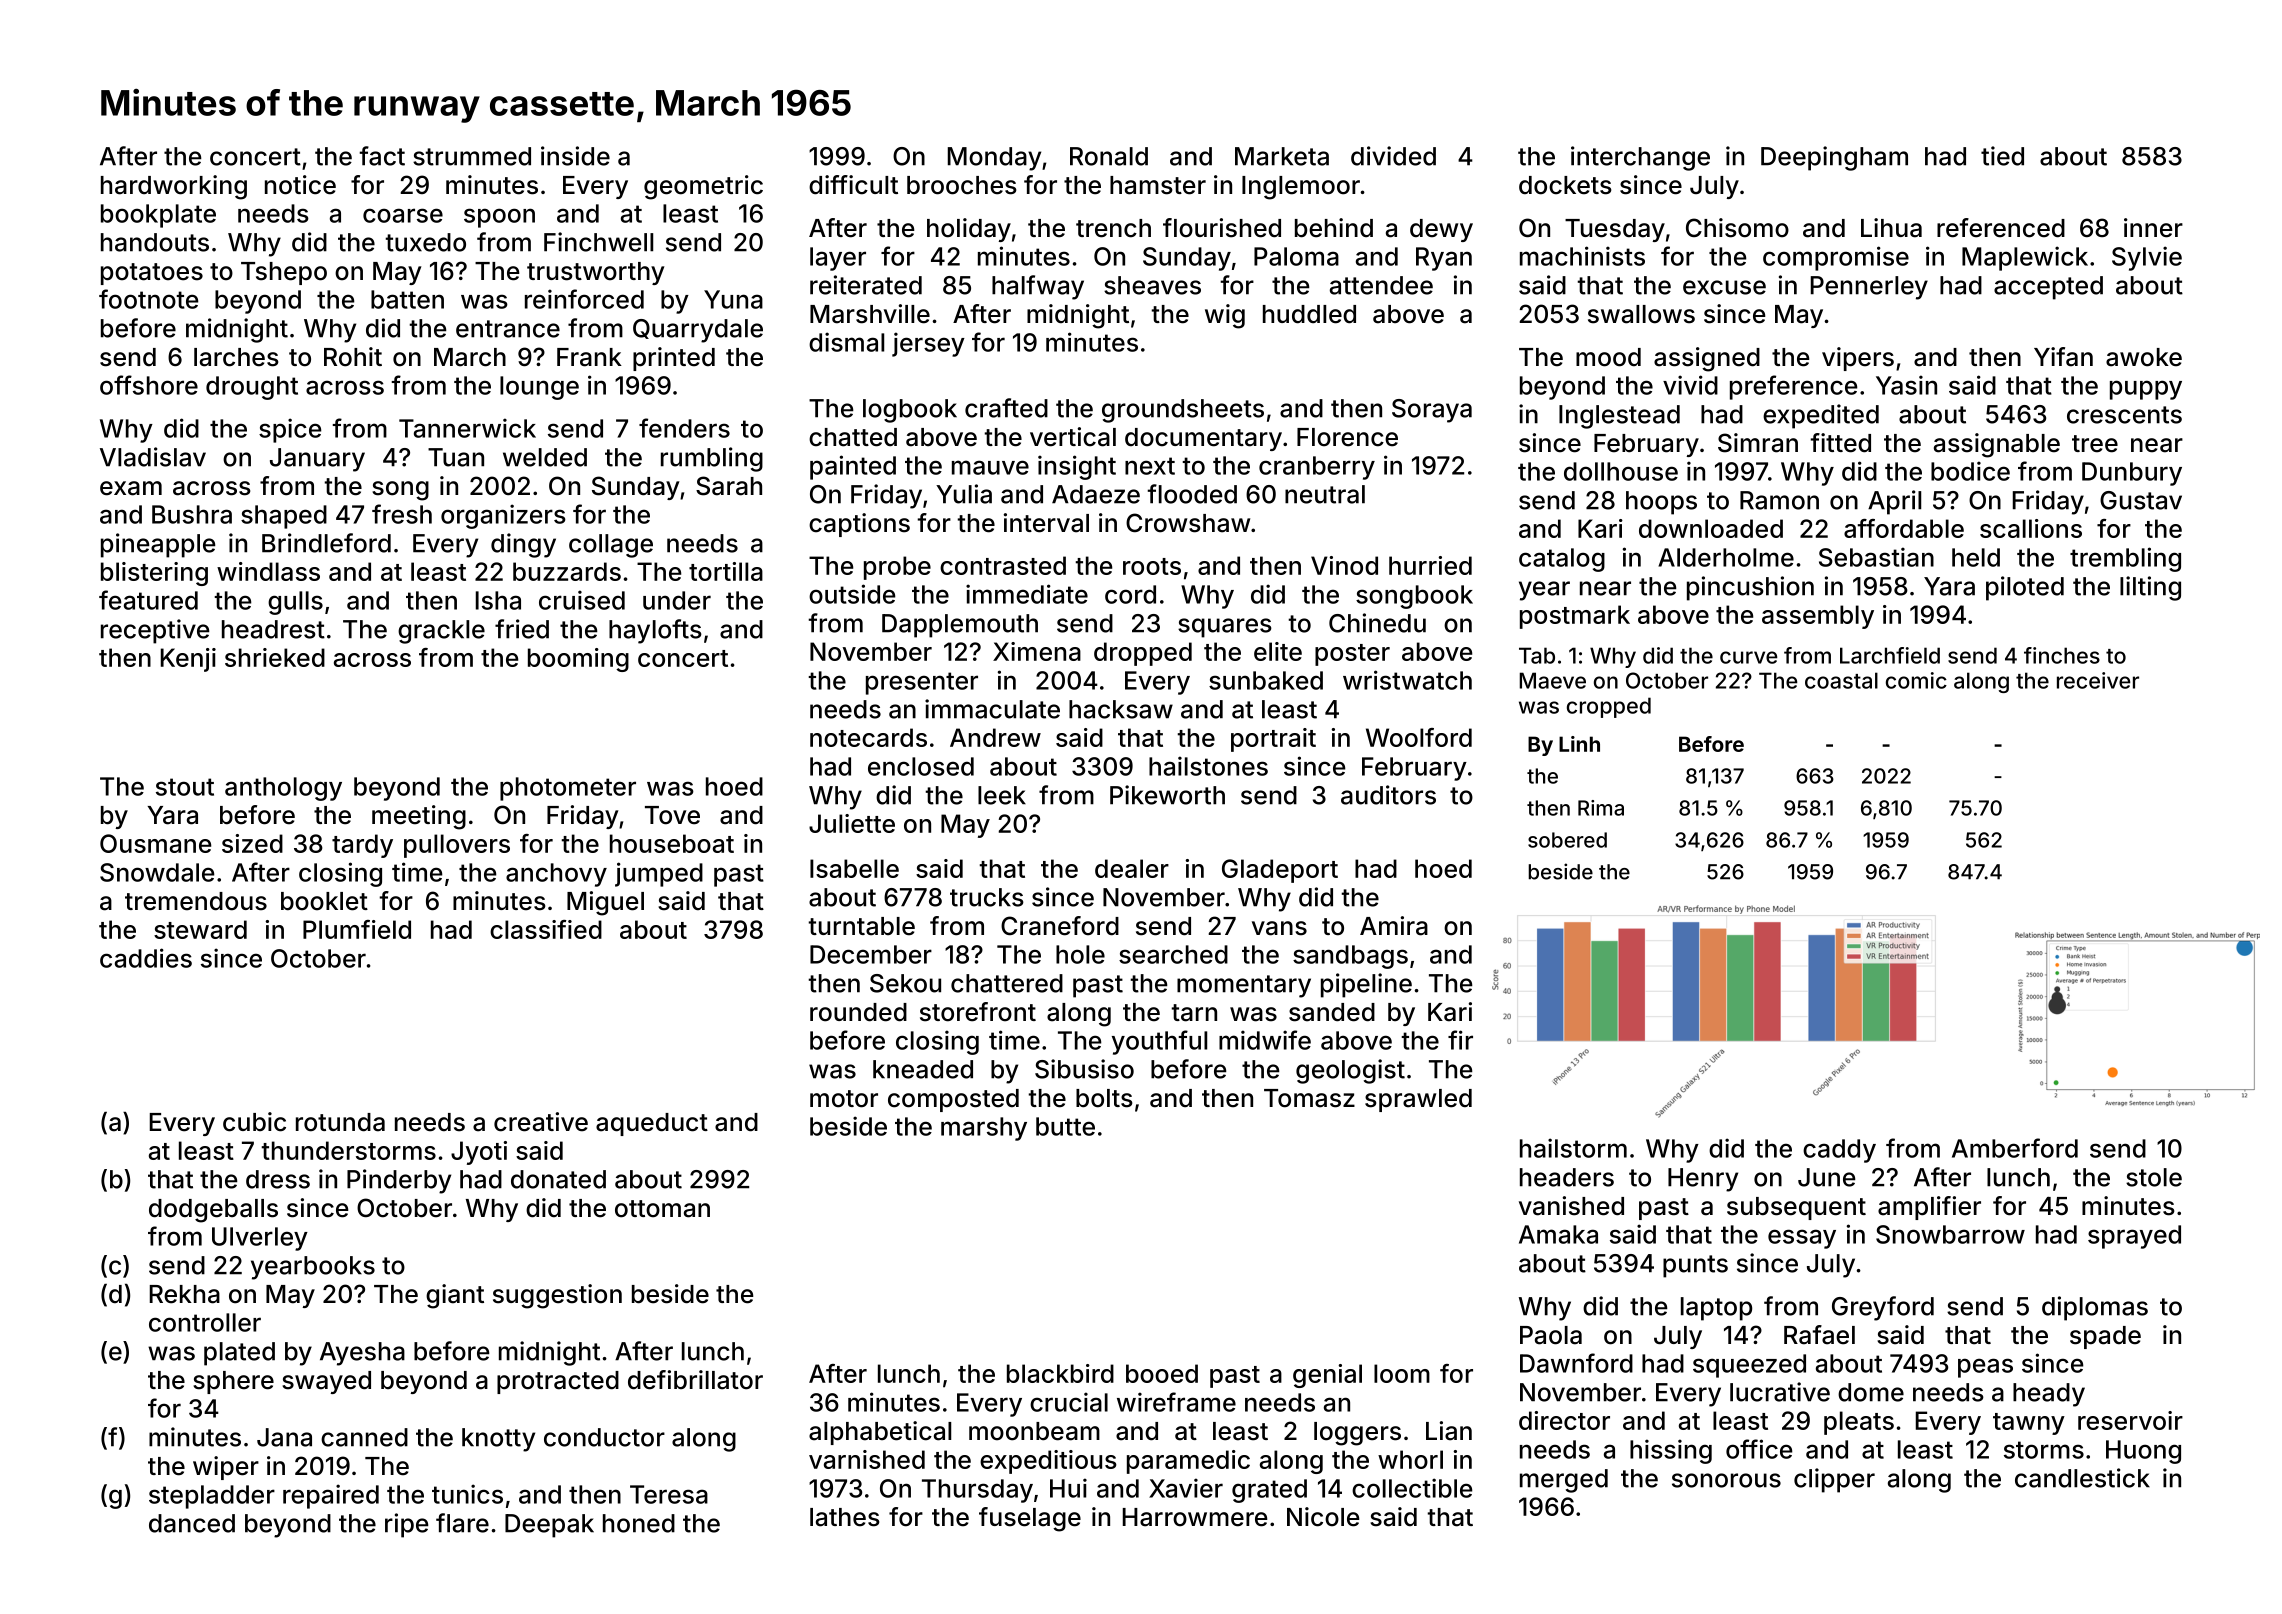 The height and width of the page is (1614, 2282). What do you see at coordinates (962, 185) in the page?
I see `brooches` at bounding box center [962, 185].
